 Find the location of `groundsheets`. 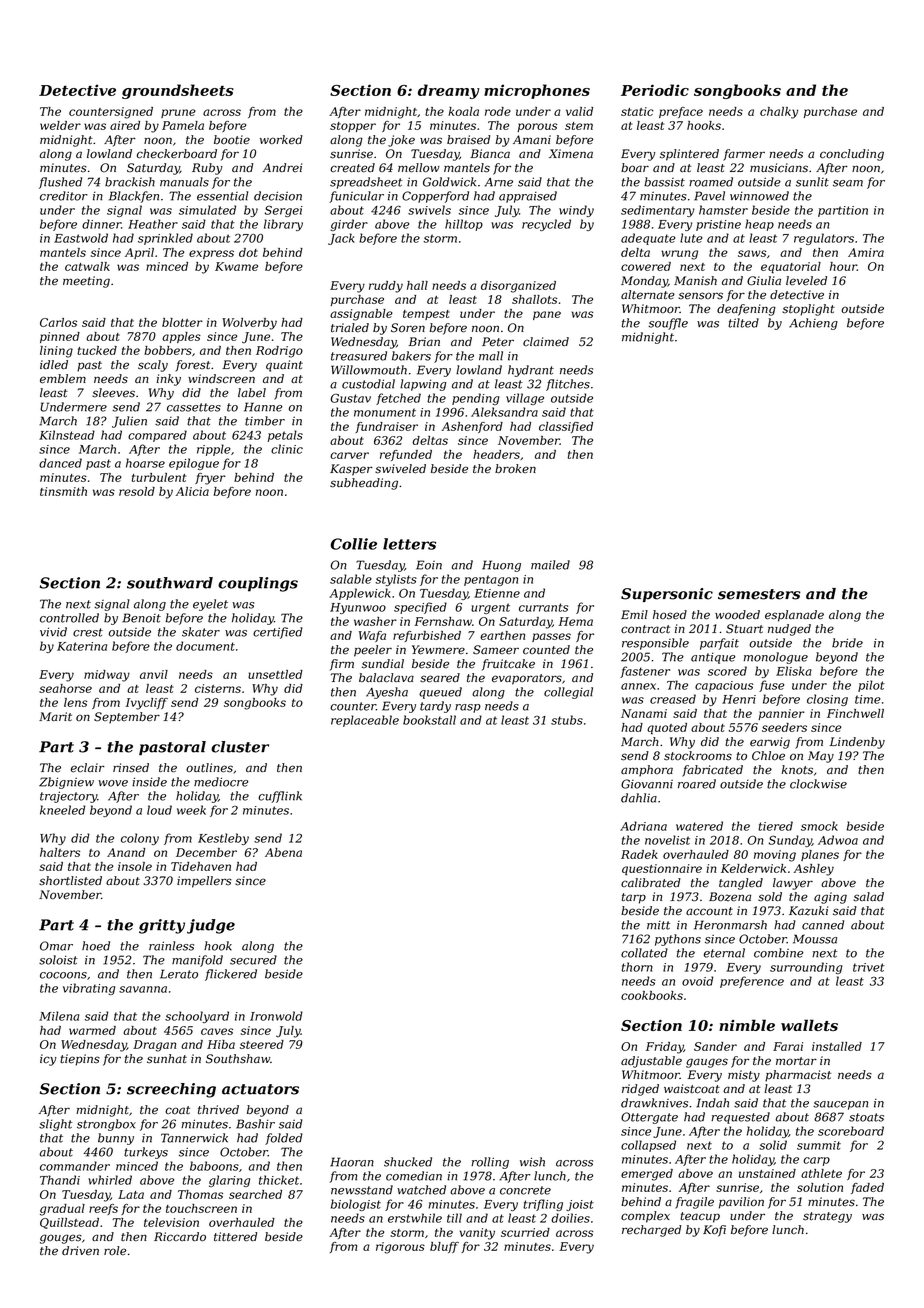

groundsheets is located at coordinates (178, 91).
